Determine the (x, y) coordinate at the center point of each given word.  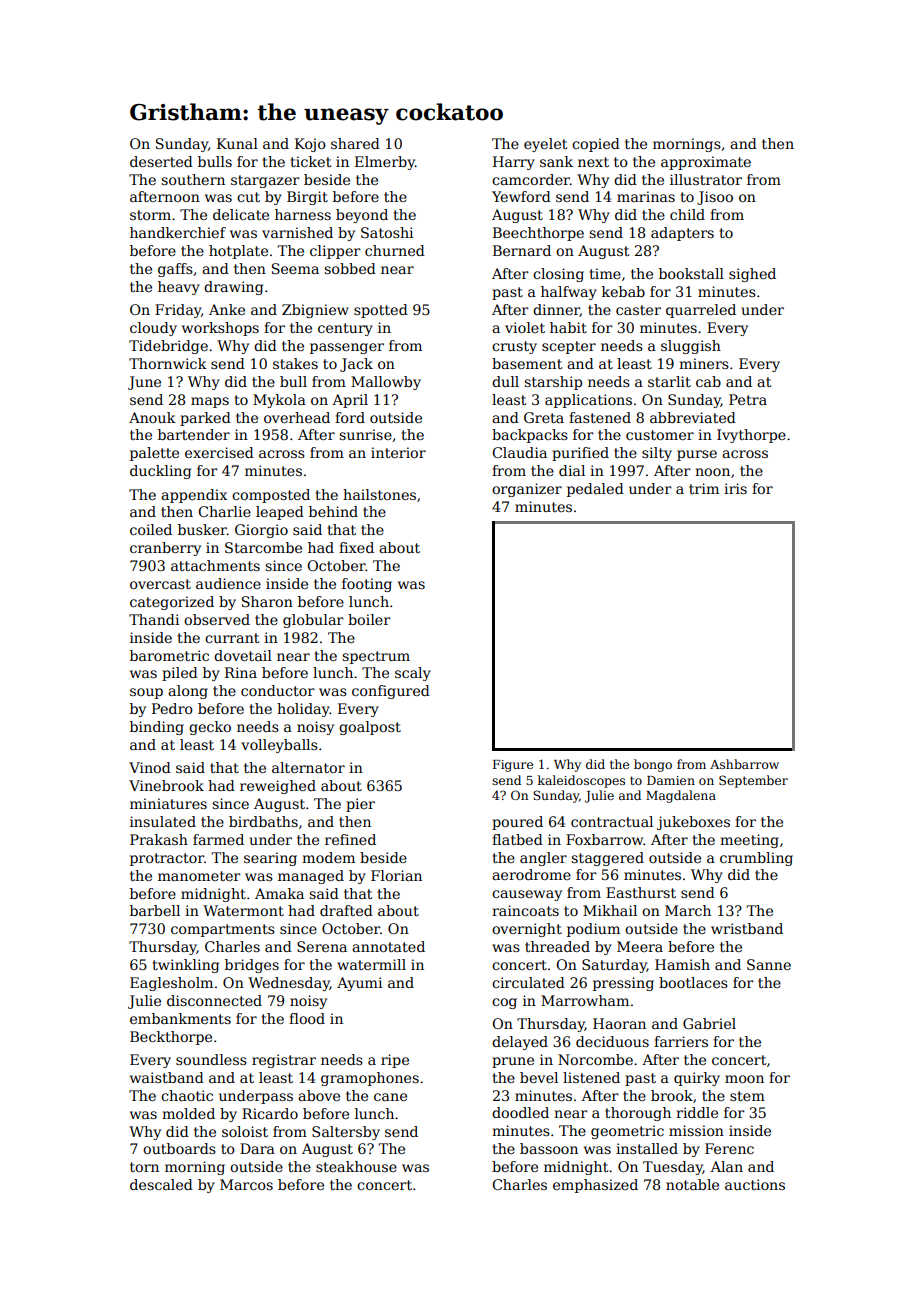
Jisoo (715, 198)
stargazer (265, 181)
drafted (346, 910)
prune (513, 1062)
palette (154, 454)
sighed (752, 275)
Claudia (519, 452)
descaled (161, 1184)
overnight (527, 930)
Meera (640, 946)
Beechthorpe (538, 234)
